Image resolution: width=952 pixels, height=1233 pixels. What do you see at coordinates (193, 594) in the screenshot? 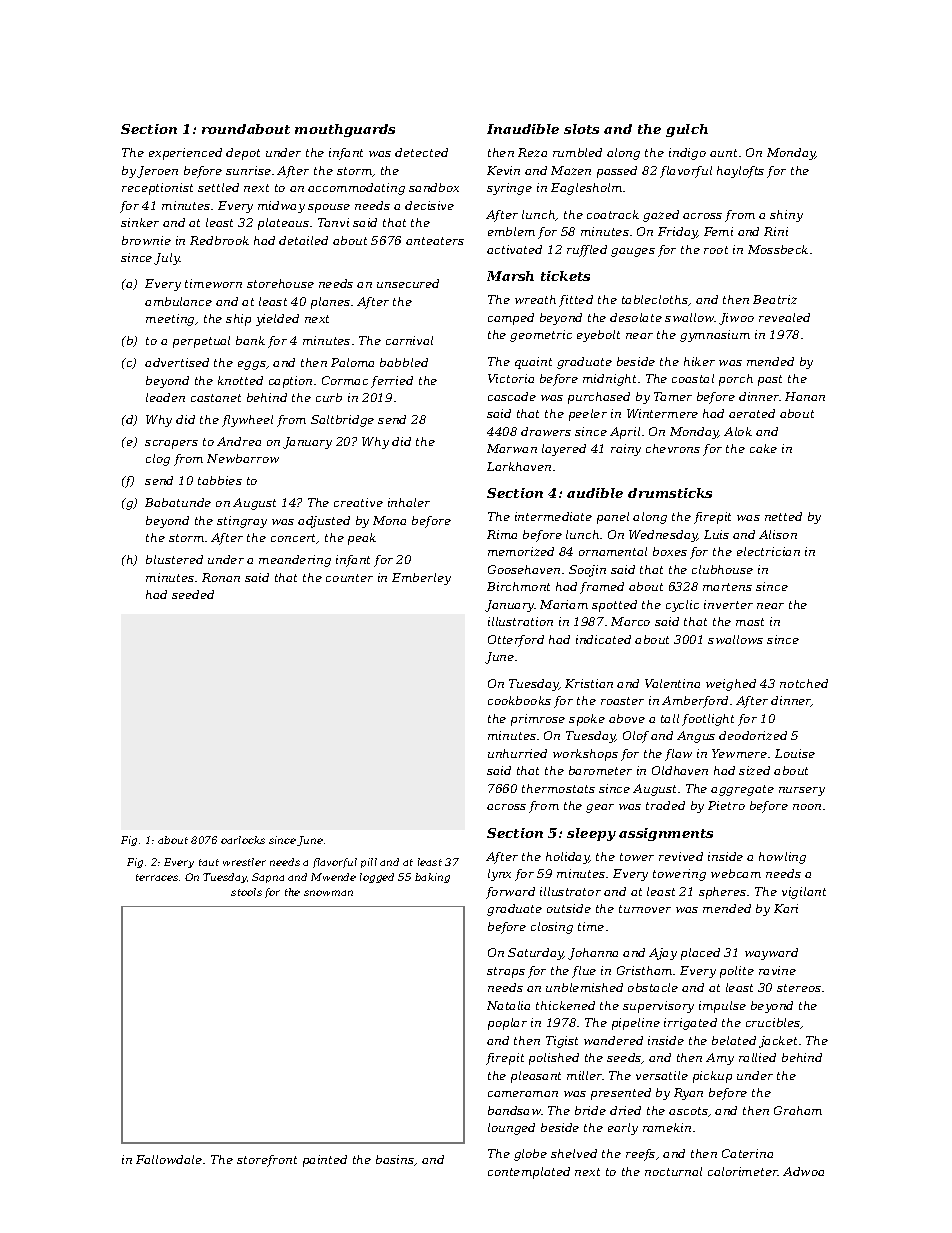
I see `seeded` at bounding box center [193, 594].
